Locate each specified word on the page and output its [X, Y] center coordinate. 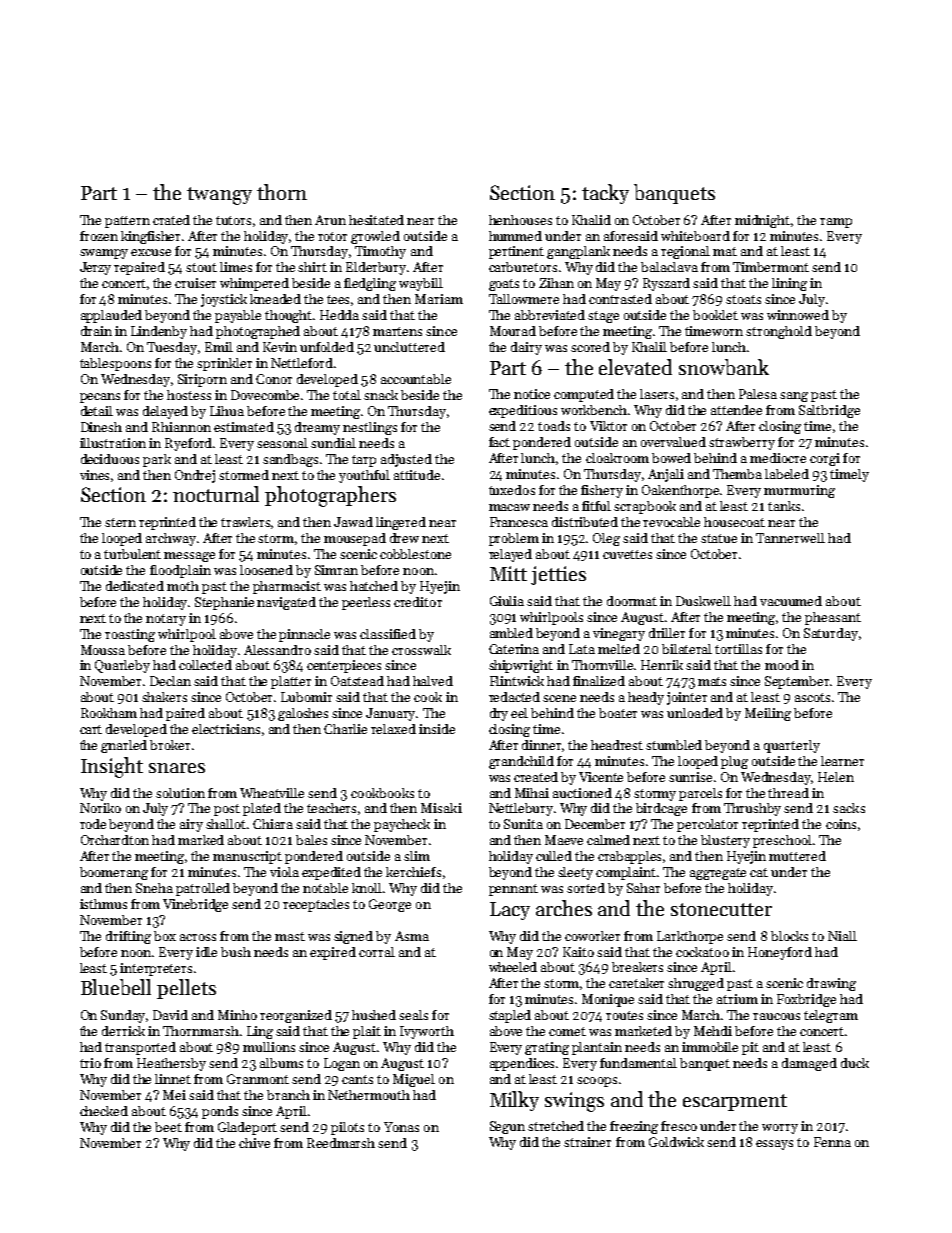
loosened [266, 570]
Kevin [280, 347]
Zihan [556, 283]
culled [554, 856]
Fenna [832, 1142]
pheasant [833, 618]
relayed [510, 555]
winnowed [798, 315]
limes [236, 267]
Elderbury [376, 268]
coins [841, 824]
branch [288, 1095]
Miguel [414, 1080]
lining [789, 284]
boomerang [114, 873]
